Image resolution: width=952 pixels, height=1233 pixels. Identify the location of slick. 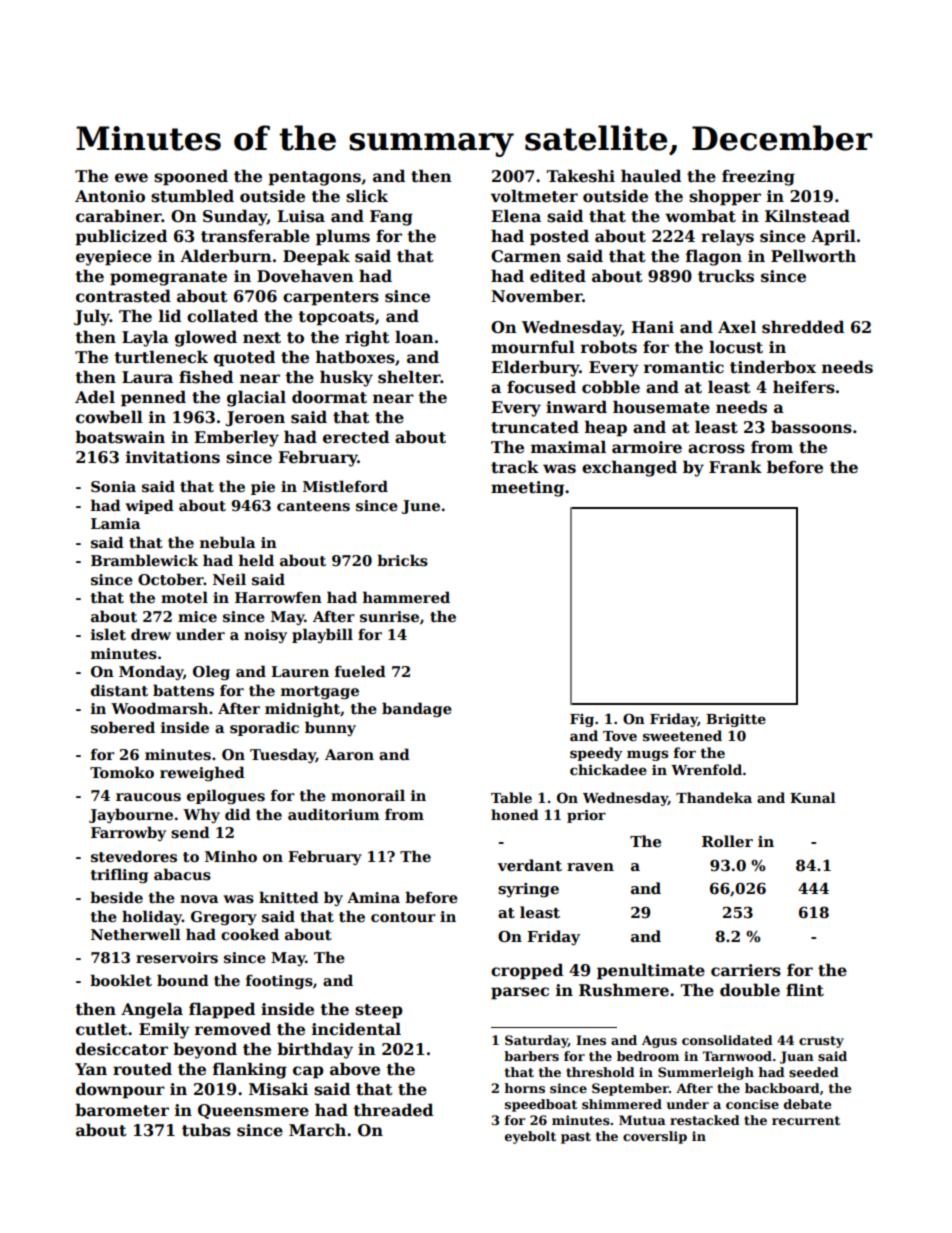
(367, 196).
